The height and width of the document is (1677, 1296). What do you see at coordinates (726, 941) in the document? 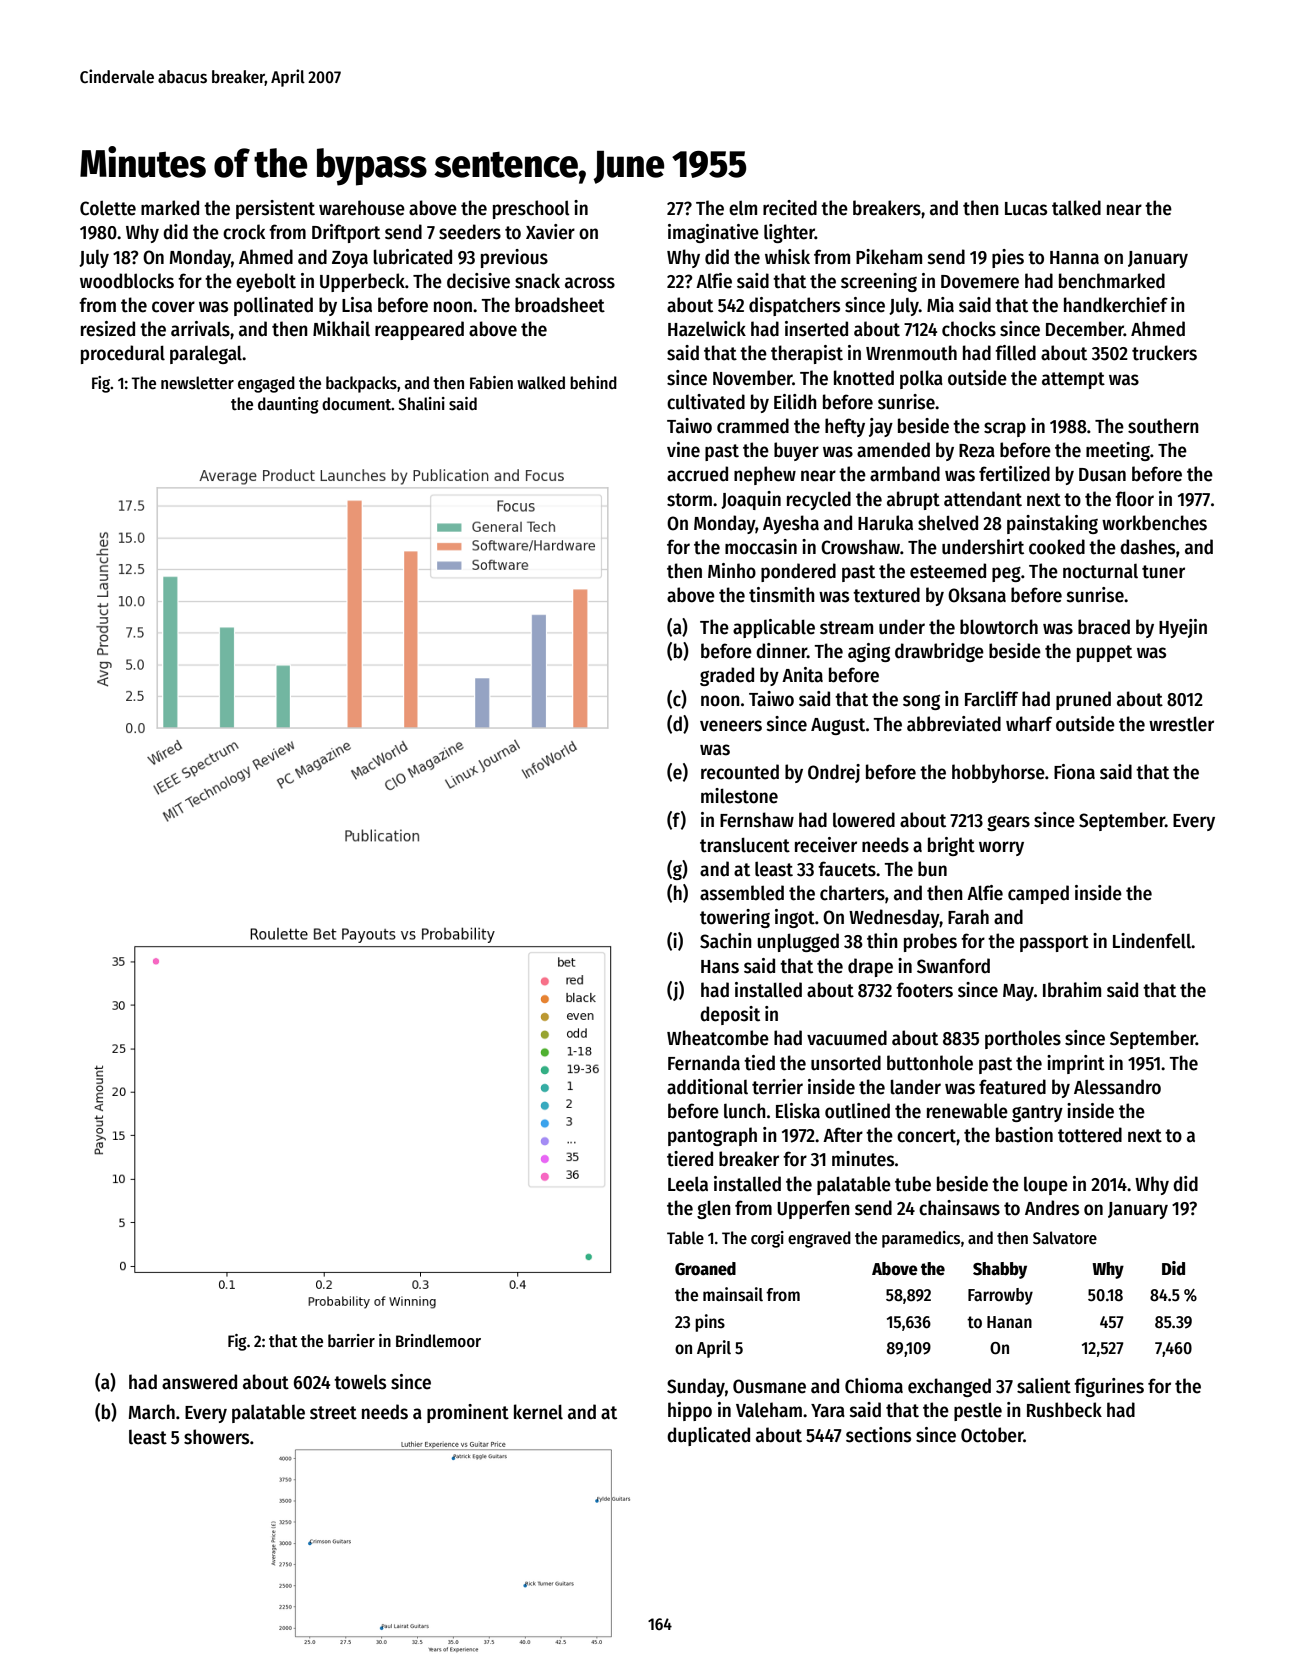
I see `Sachin` at bounding box center [726, 941].
